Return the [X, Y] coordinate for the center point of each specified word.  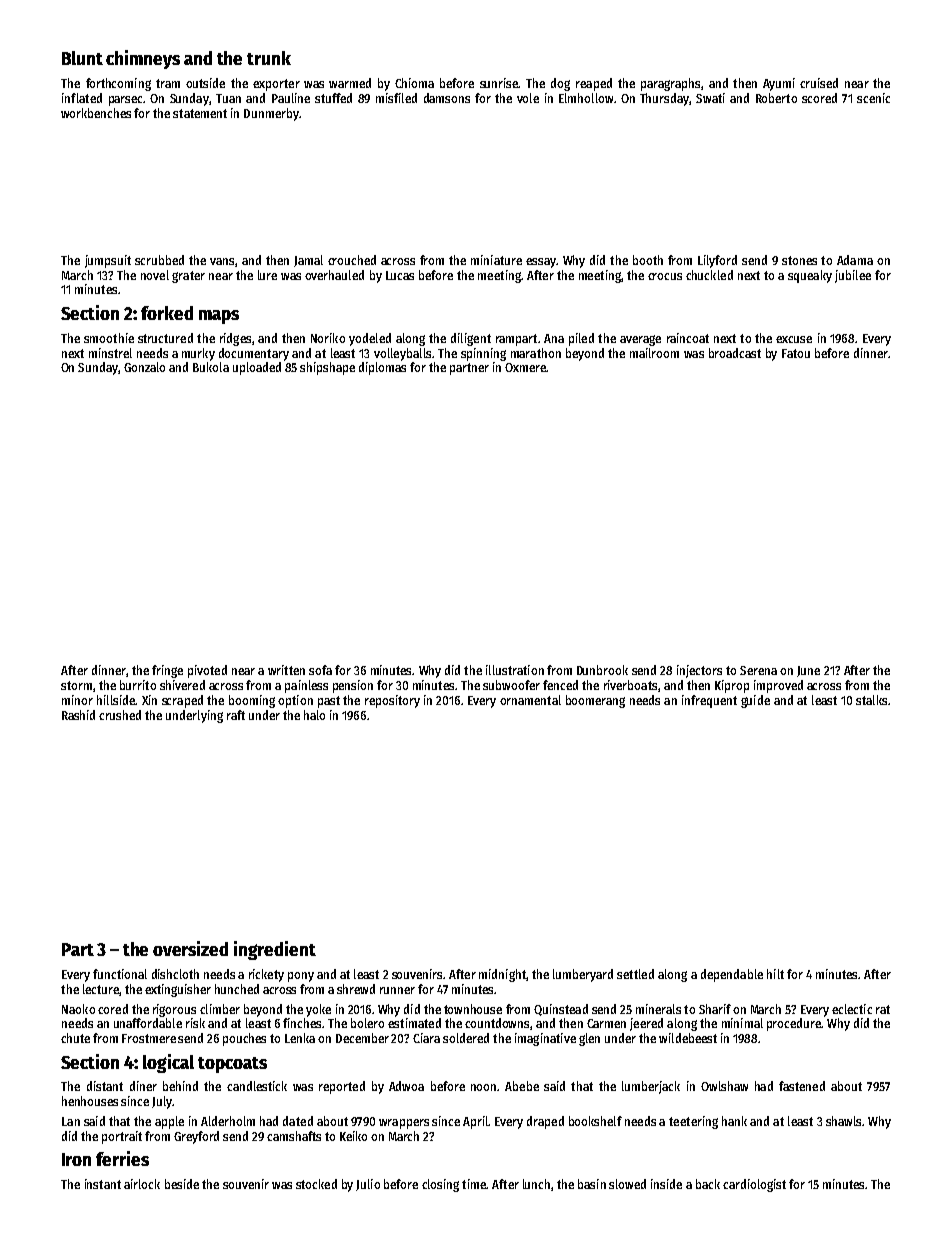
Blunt [82, 58]
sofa [320, 670]
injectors [699, 671]
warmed [350, 83]
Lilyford [717, 261]
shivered [182, 685]
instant [103, 1184]
